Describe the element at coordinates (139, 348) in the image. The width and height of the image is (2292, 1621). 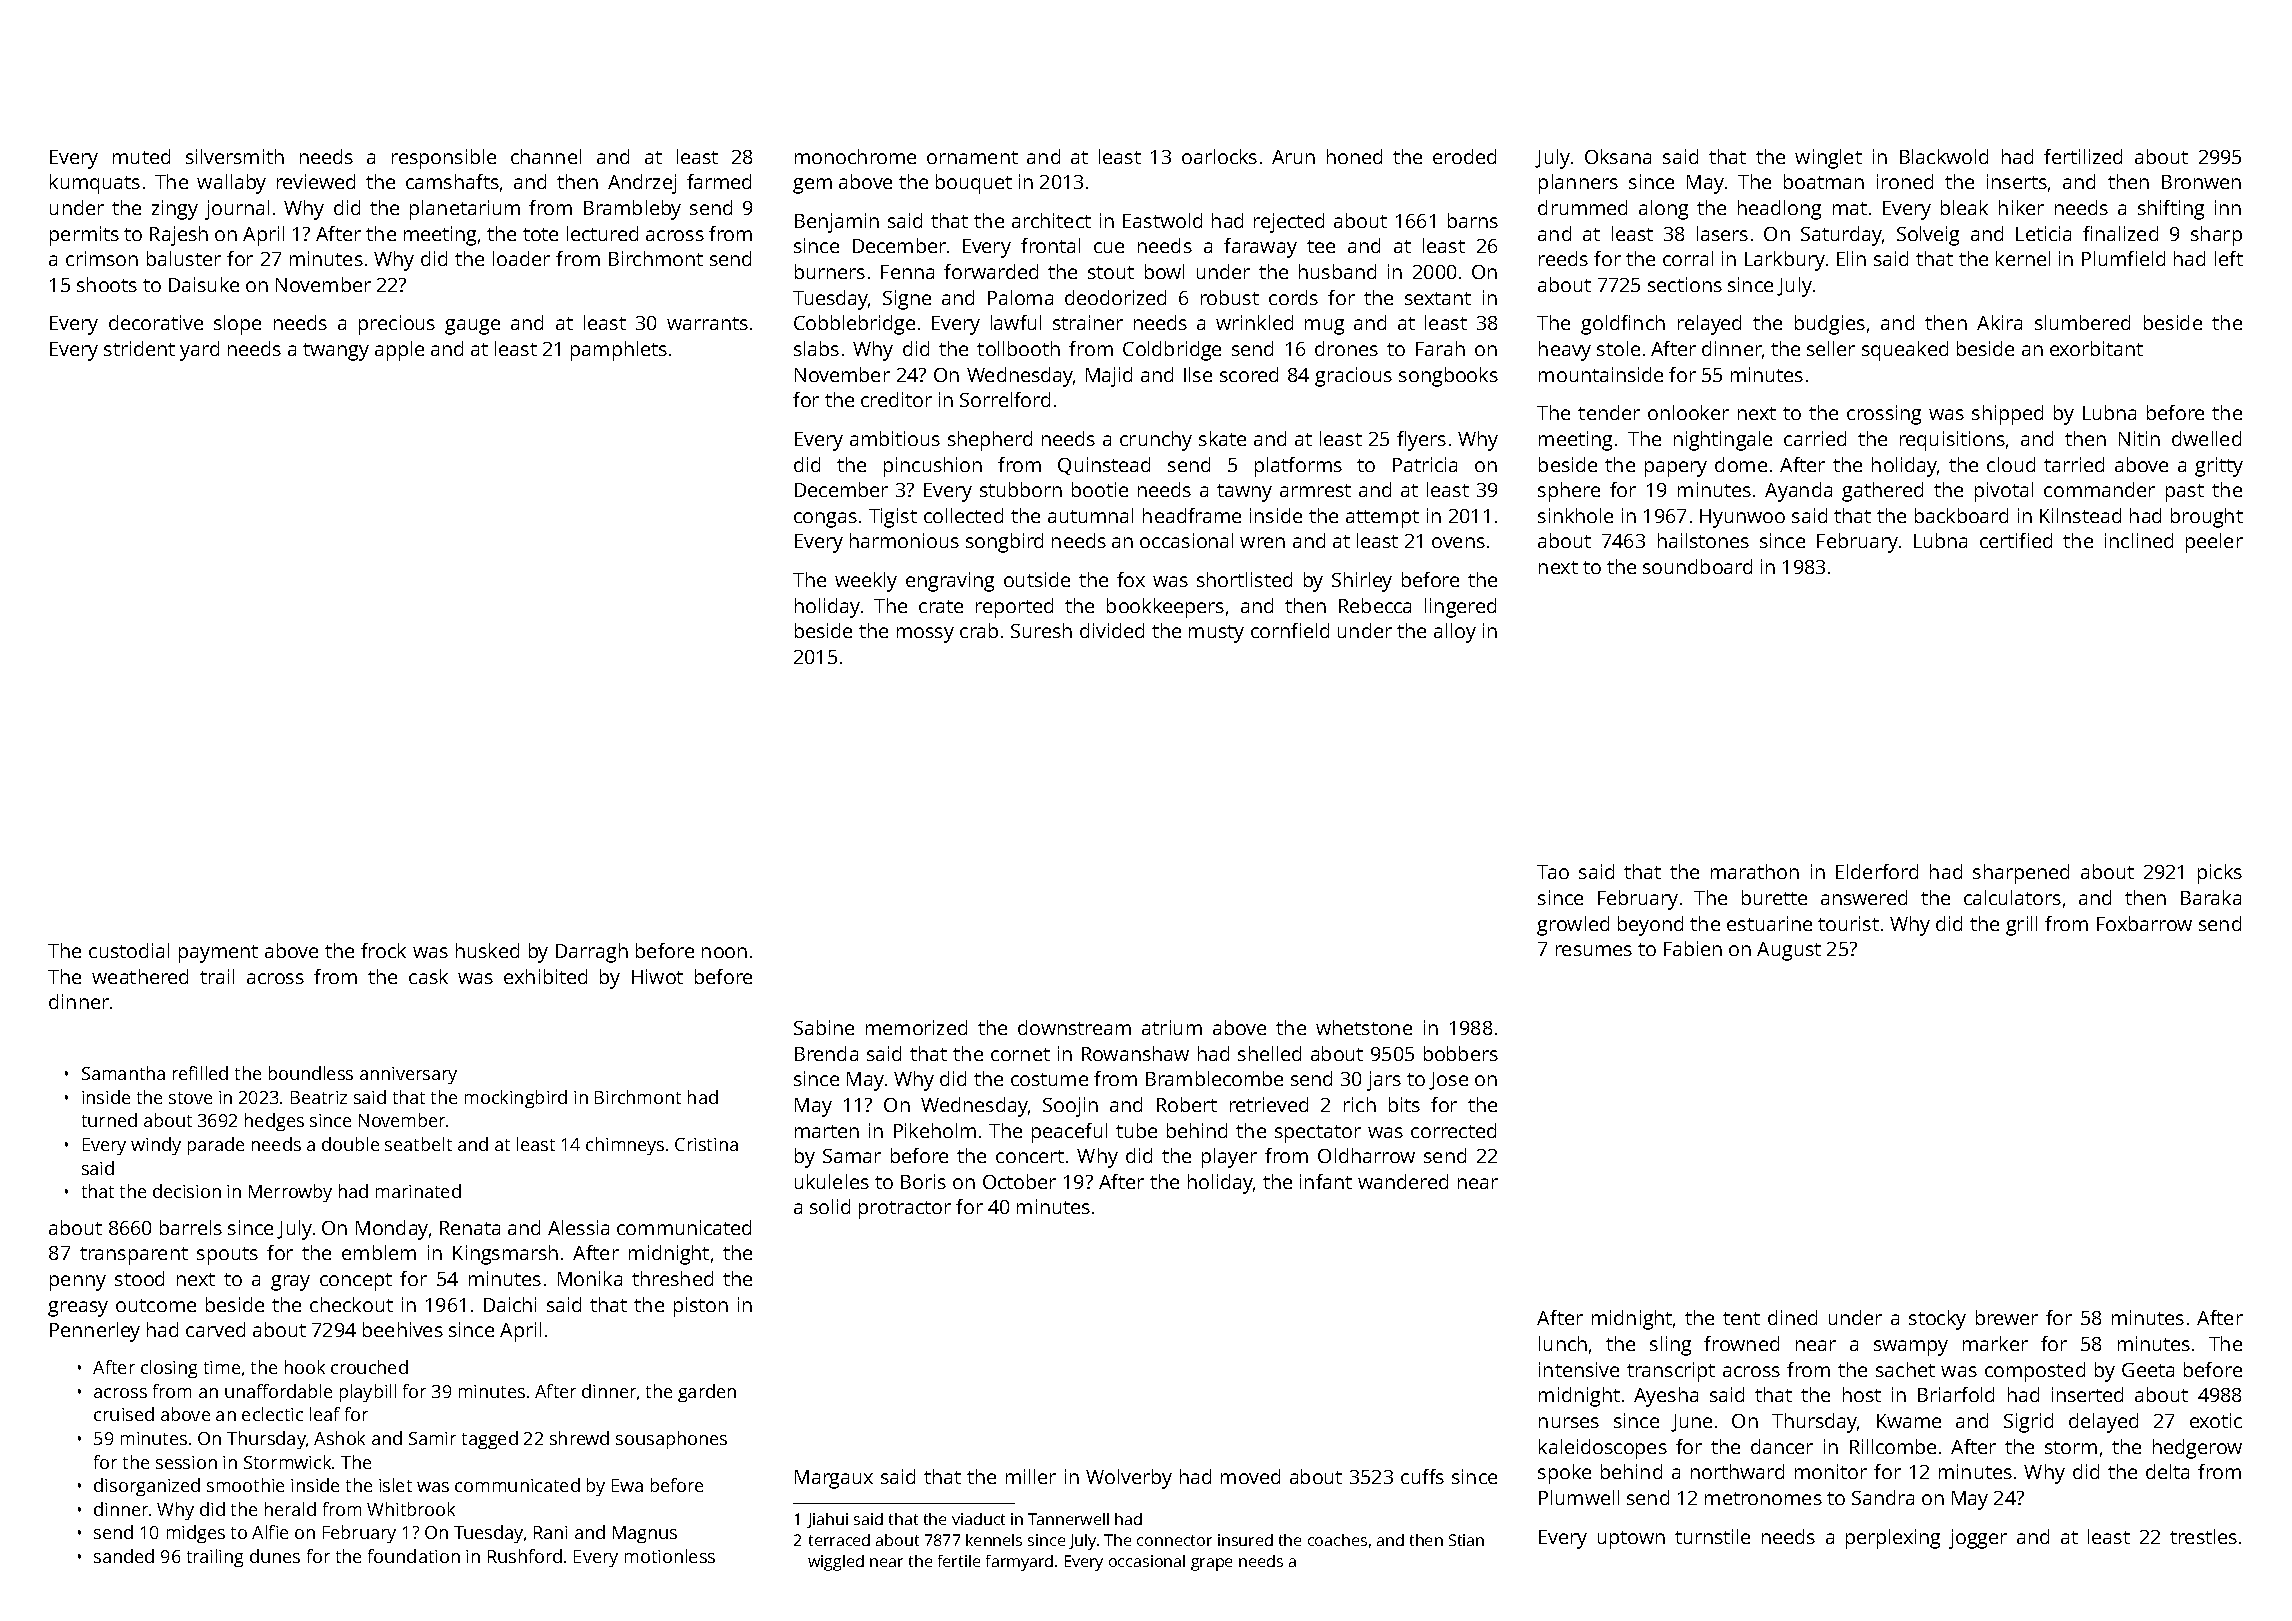
I see `strident` at that location.
